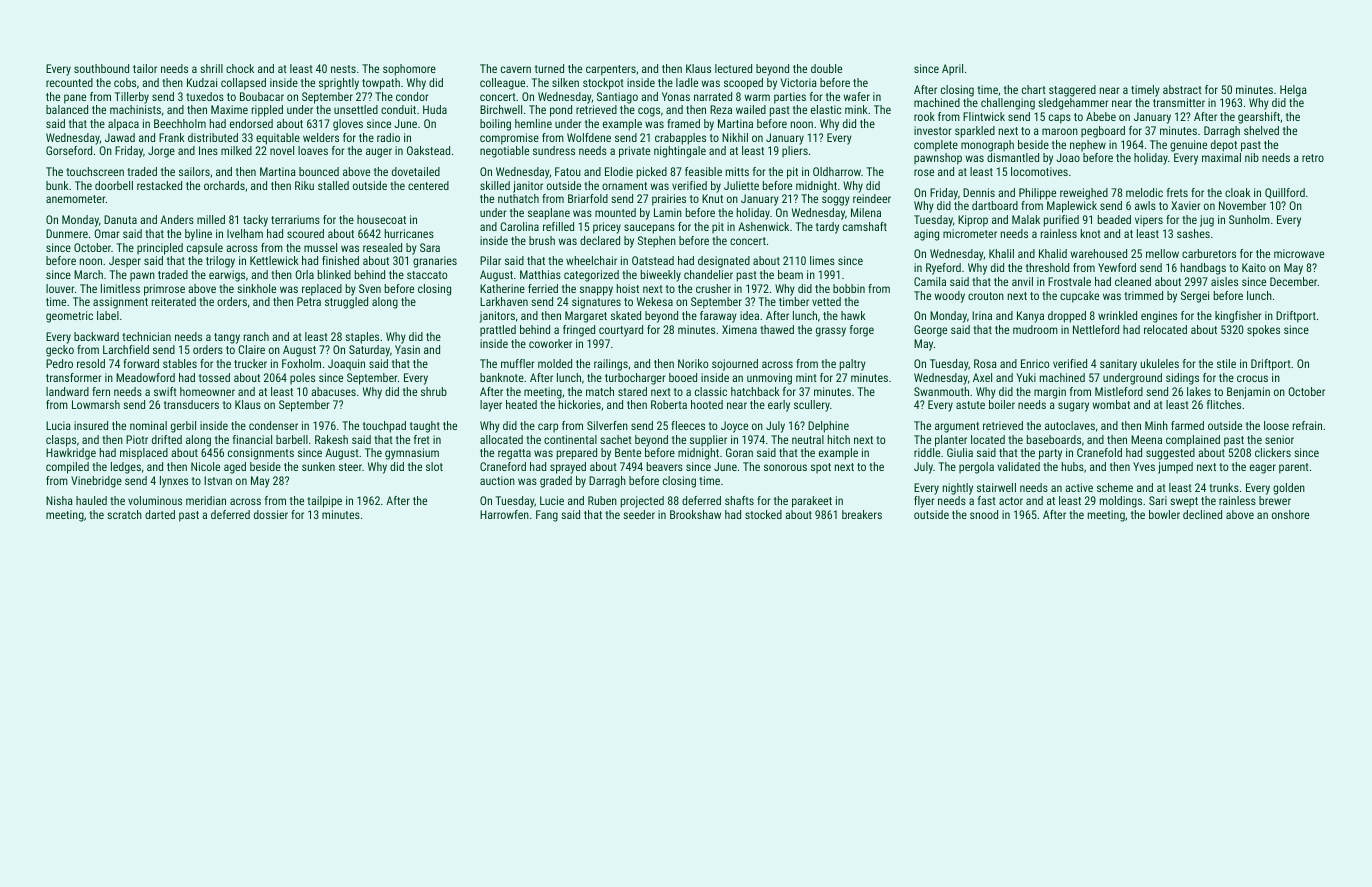 This screenshot has width=1372, height=887. Describe the element at coordinates (1061, 221) in the screenshot. I see `purified` at that location.
